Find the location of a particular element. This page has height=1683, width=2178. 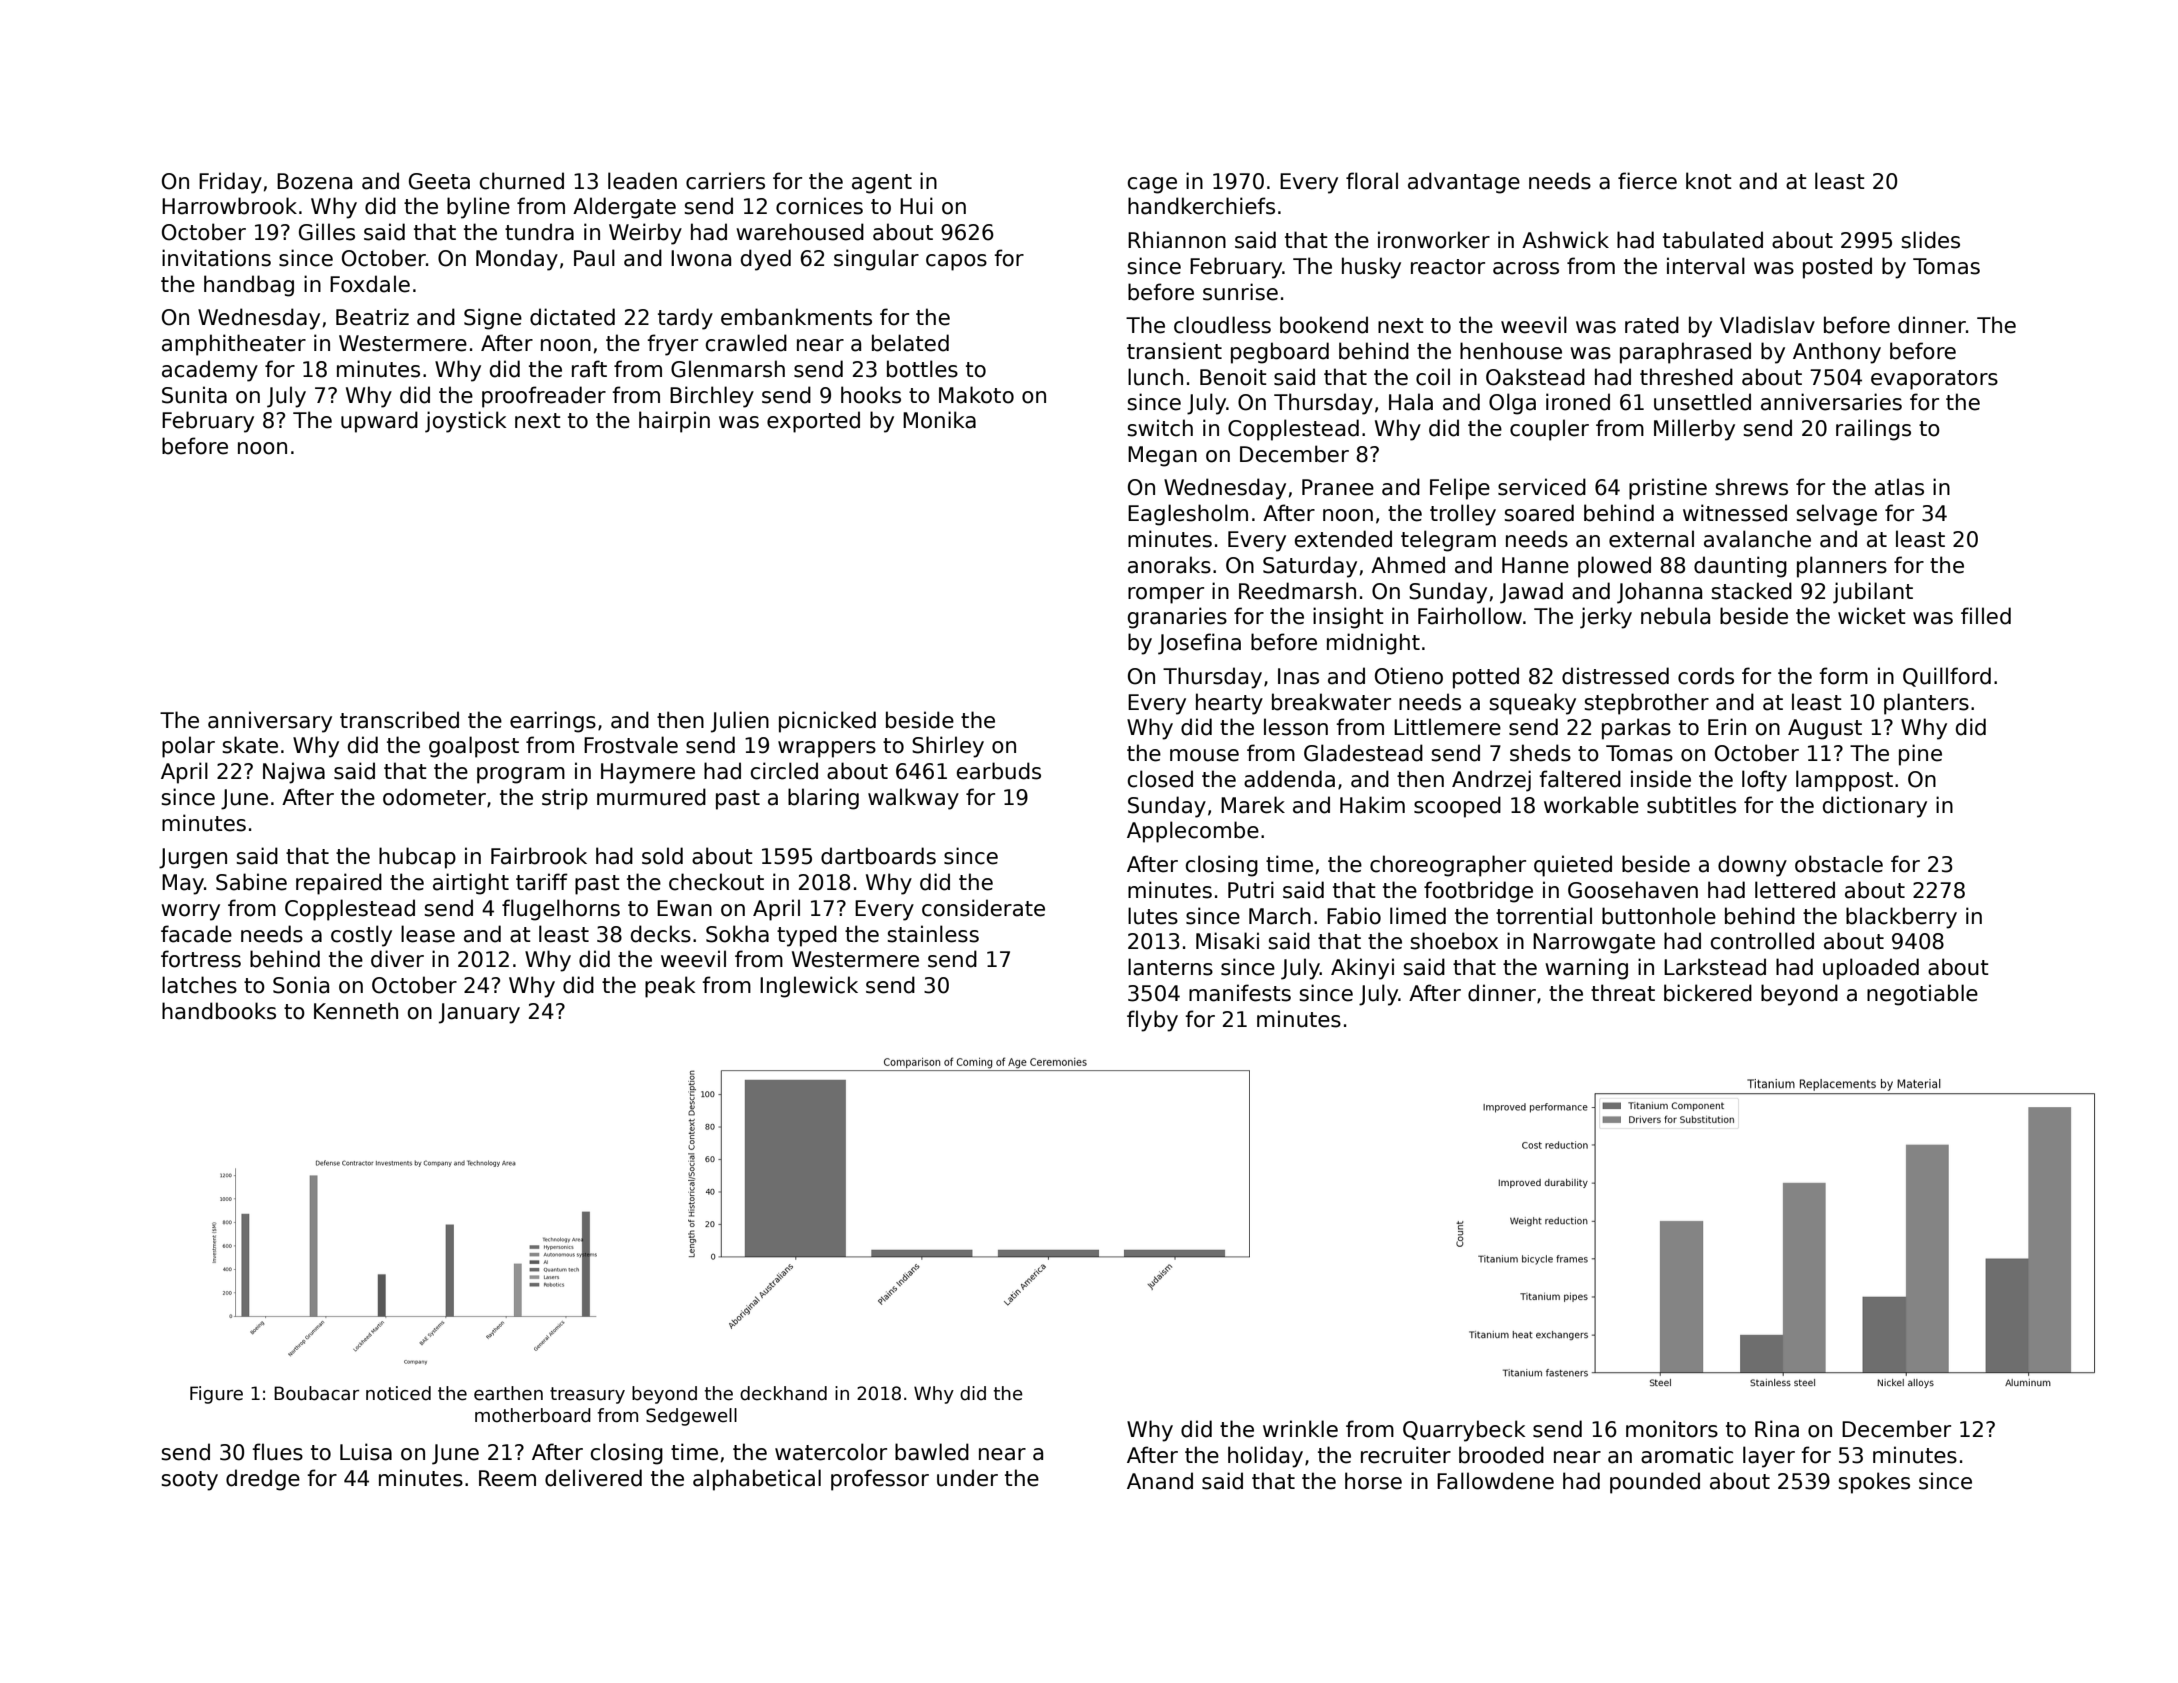

lunch is located at coordinates (1155, 377).
